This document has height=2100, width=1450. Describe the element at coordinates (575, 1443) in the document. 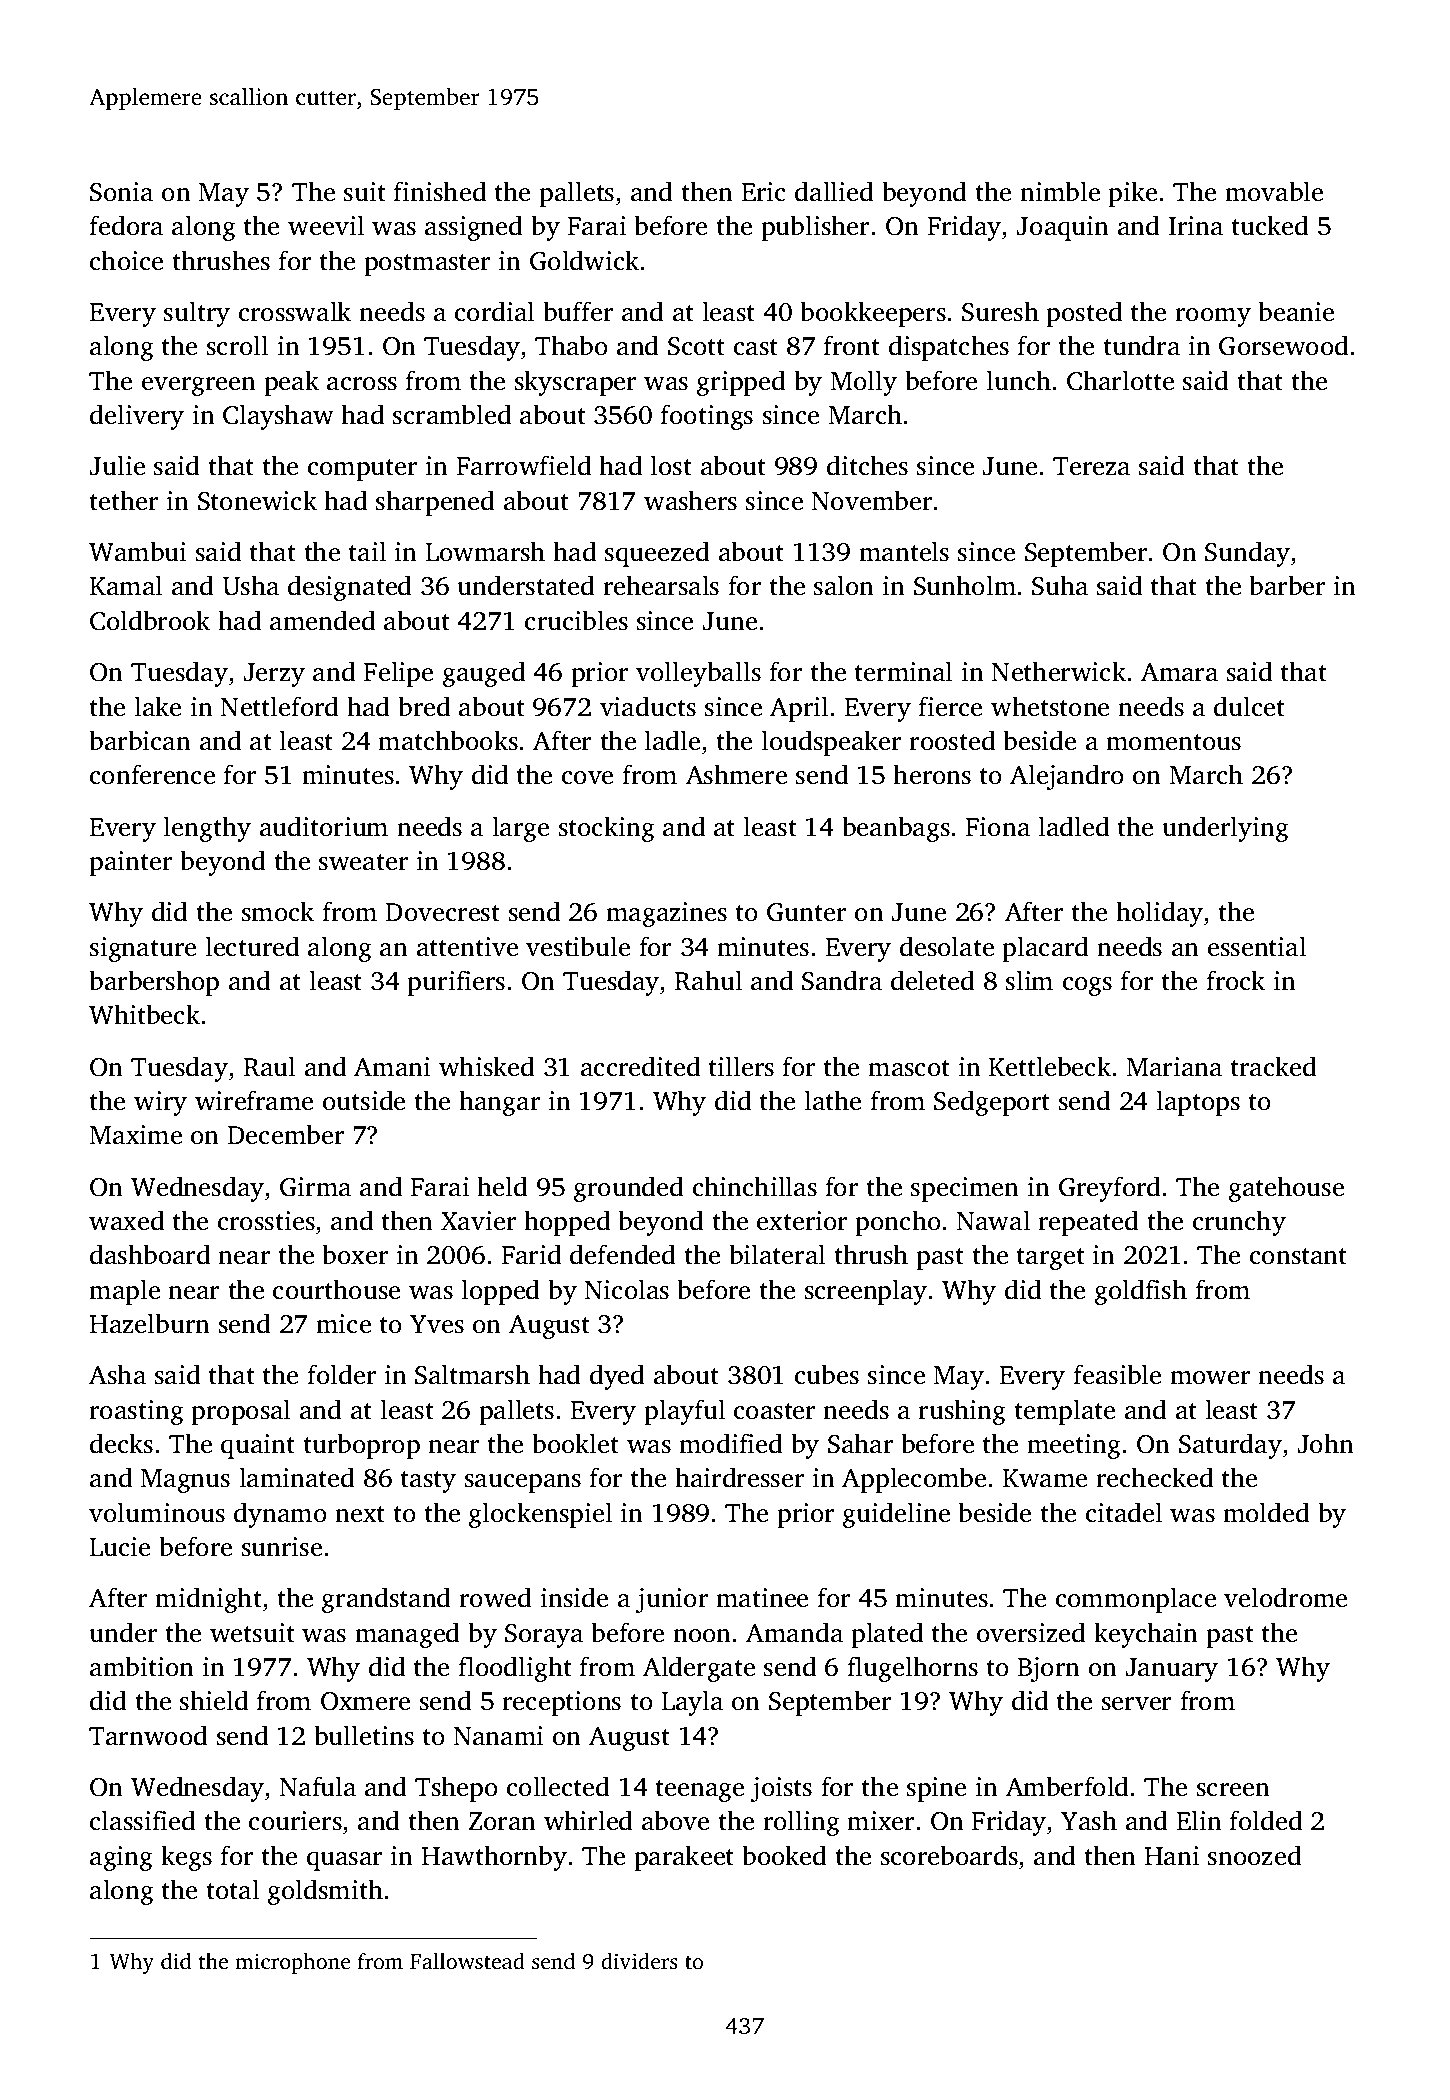

I see `booklet` at that location.
